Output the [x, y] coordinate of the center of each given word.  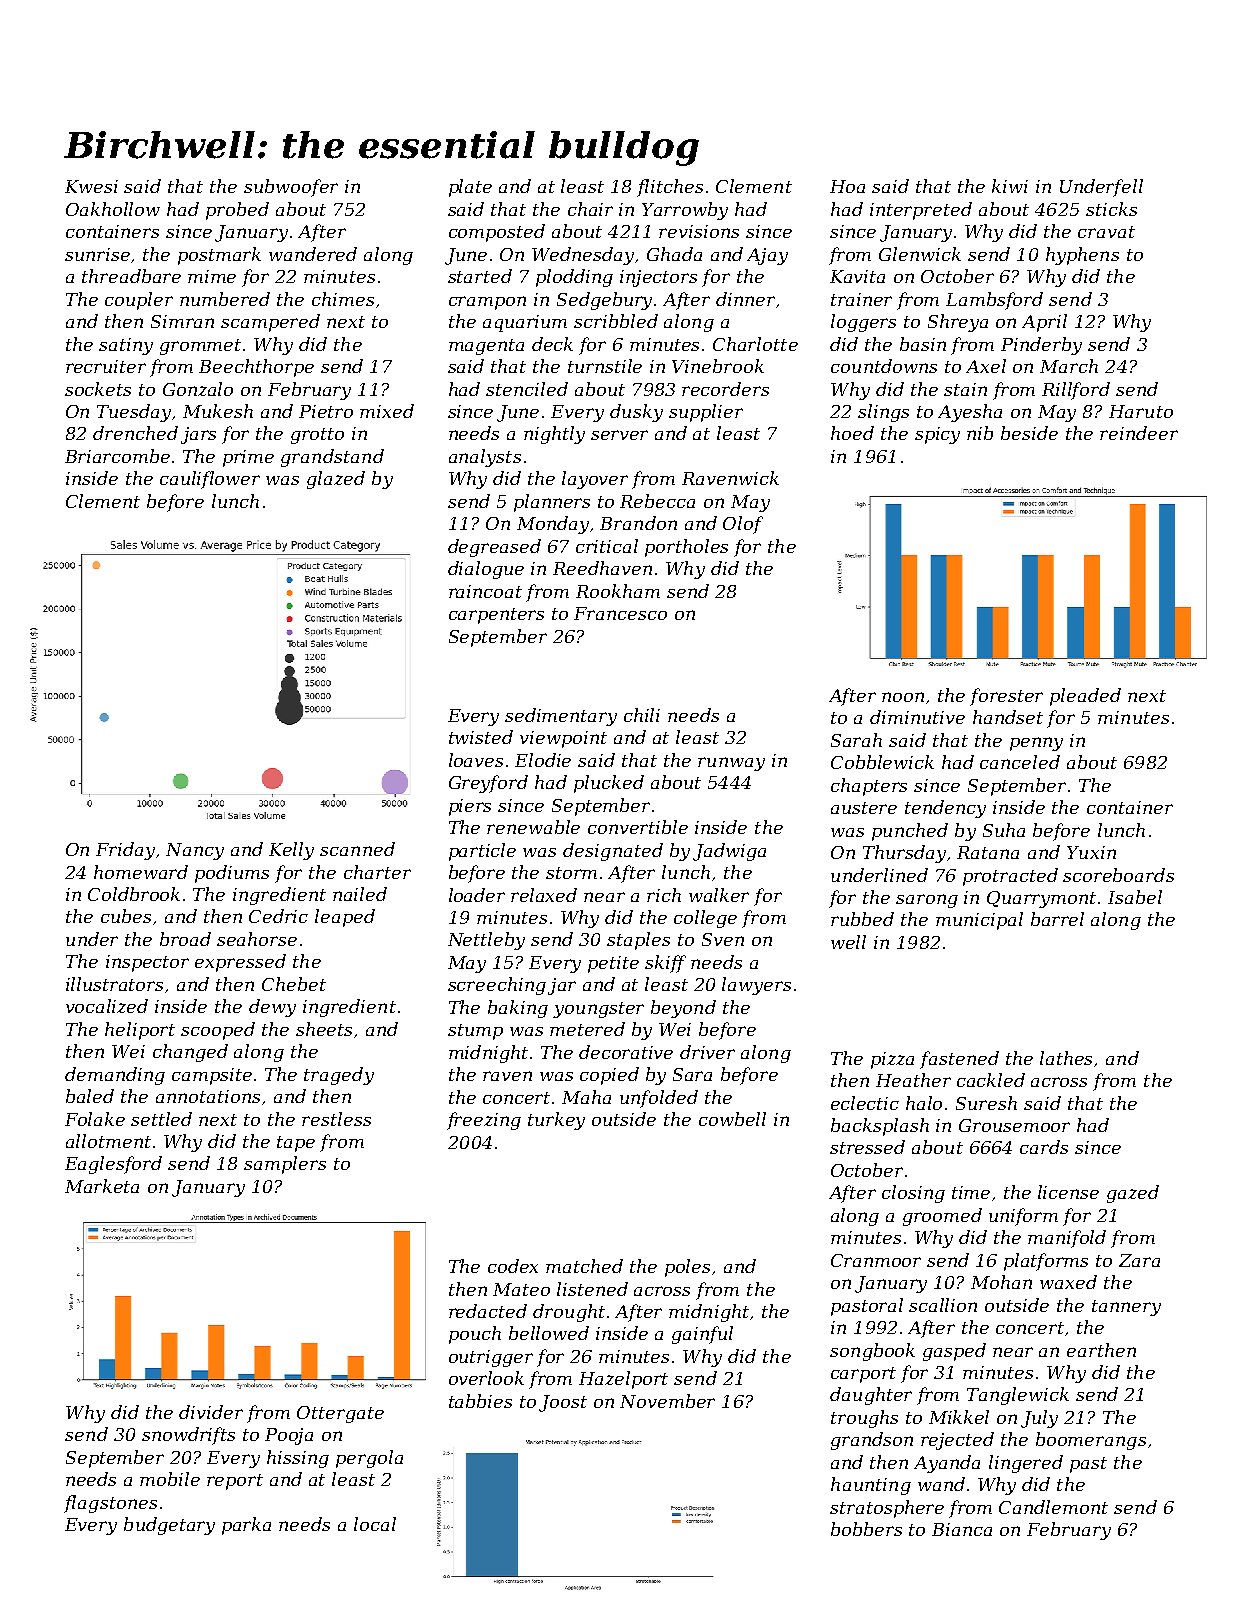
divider [211, 1412]
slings [883, 413]
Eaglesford [113, 1165]
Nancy [195, 851]
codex [513, 1266]
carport [863, 1375]
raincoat [485, 591]
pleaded [1085, 697]
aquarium [525, 323]
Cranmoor [876, 1260]
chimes [343, 299]
